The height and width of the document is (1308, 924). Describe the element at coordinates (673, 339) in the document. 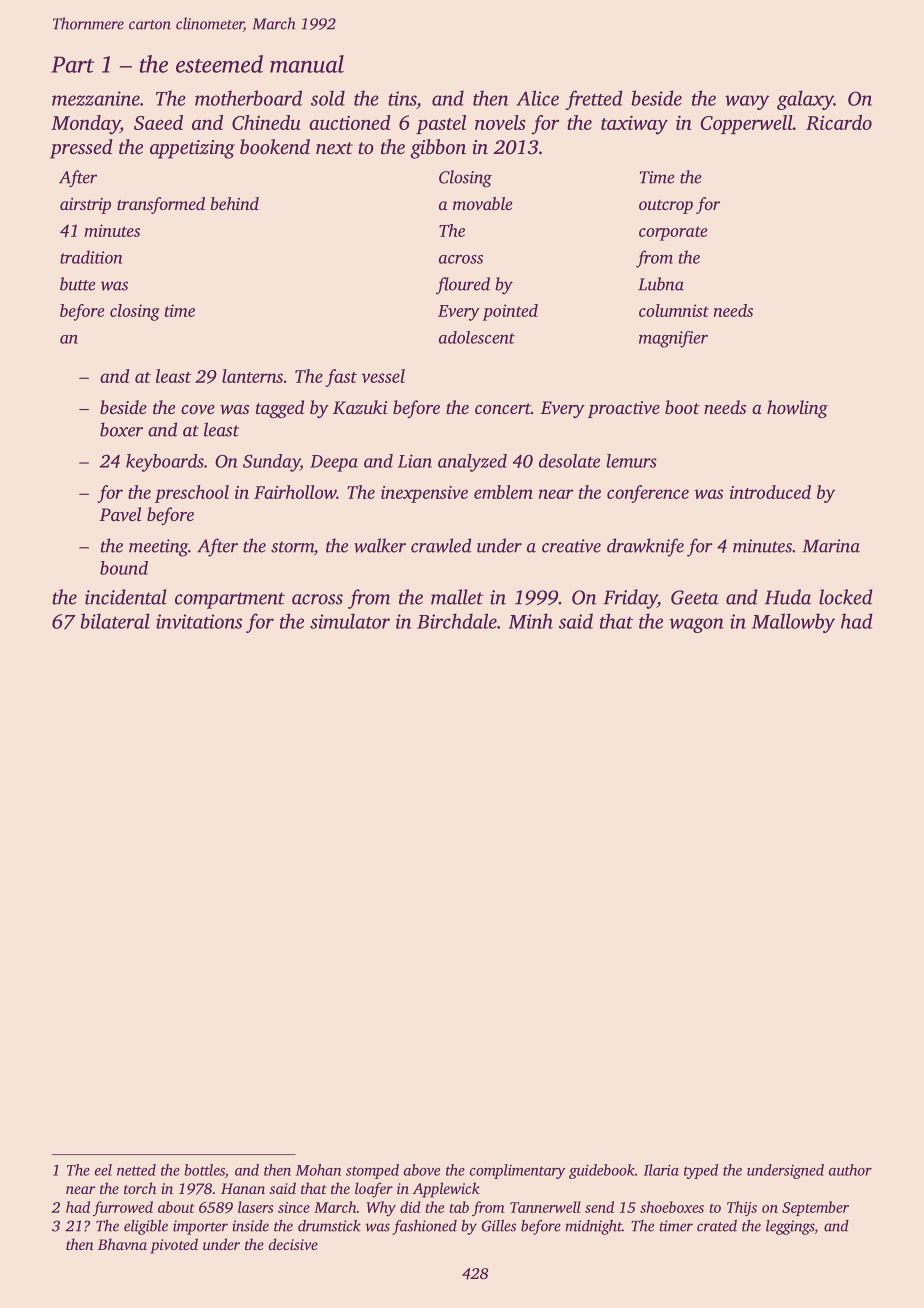

I see `magnifier` at that location.
